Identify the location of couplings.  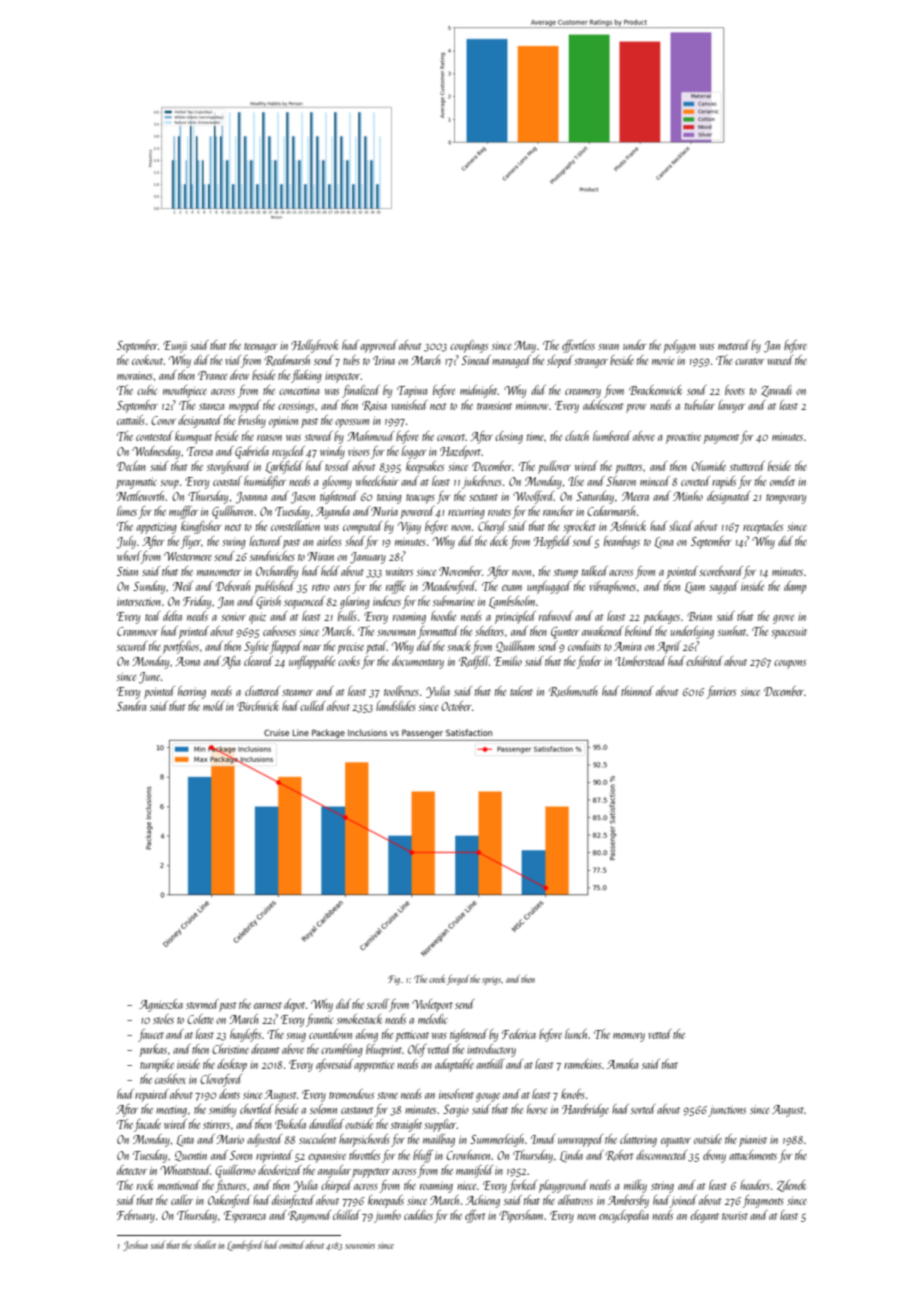
(469, 346).
